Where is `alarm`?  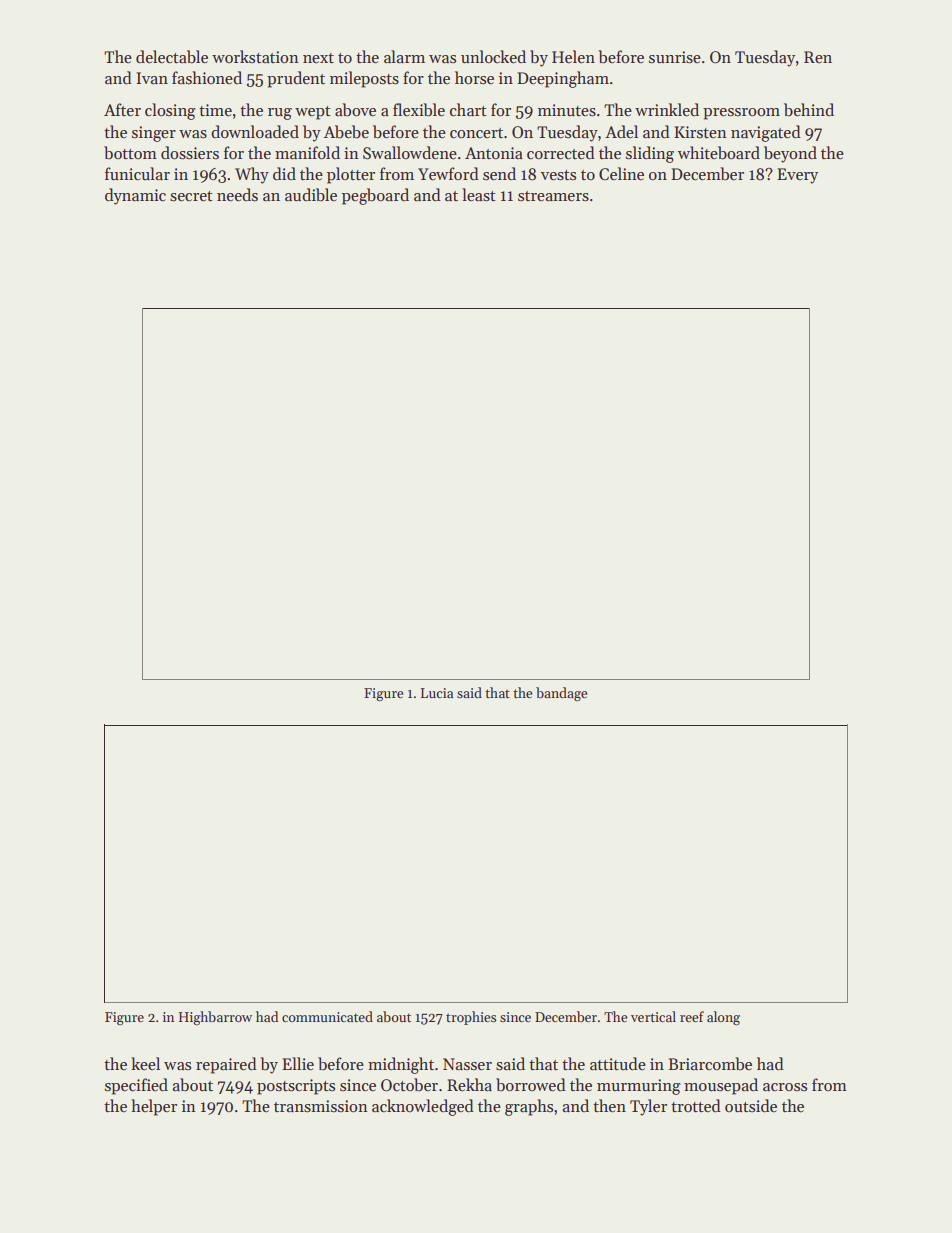 alarm is located at coordinates (404, 56).
